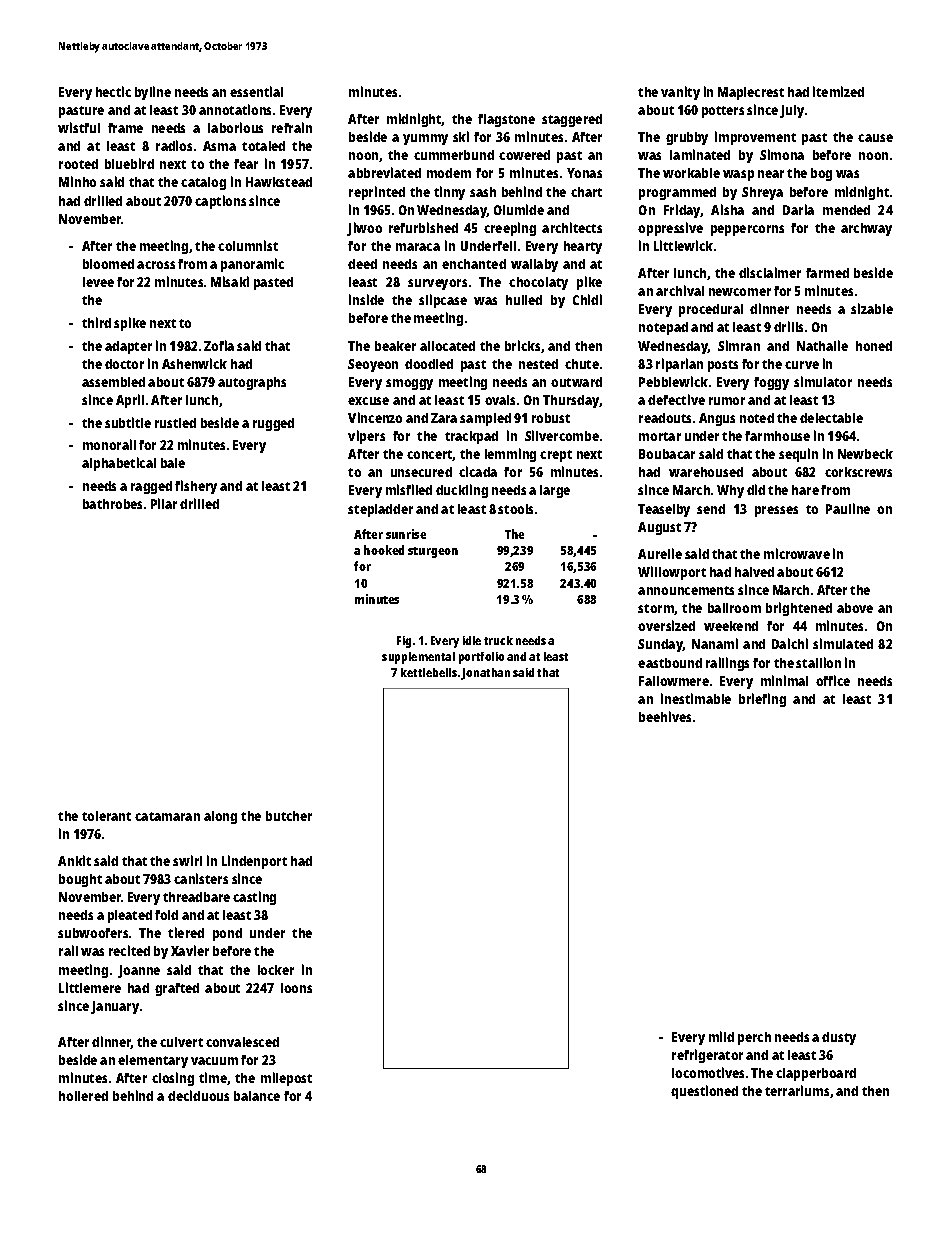 The width and height of the image is (952, 1233). Describe the element at coordinates (506, 120) in the image. I see `flagstone` at that location.
